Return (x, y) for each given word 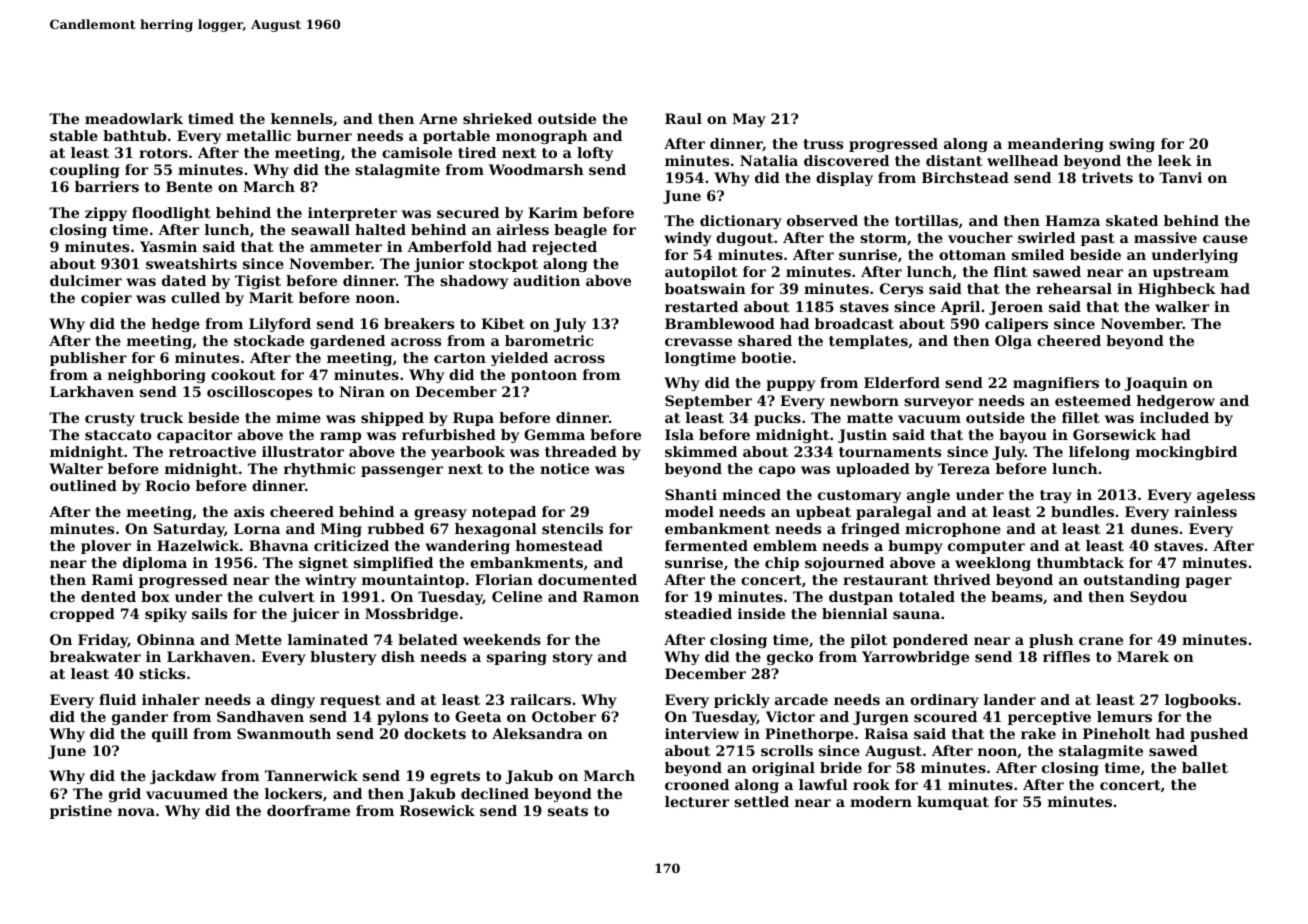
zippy (106, 214)
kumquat (953, 803)
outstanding (1132, 581)
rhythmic (319, 470)
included (1174, 417)
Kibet (503, 323)
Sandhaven (260, 716)
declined (495, 793)
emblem (785, 545)
